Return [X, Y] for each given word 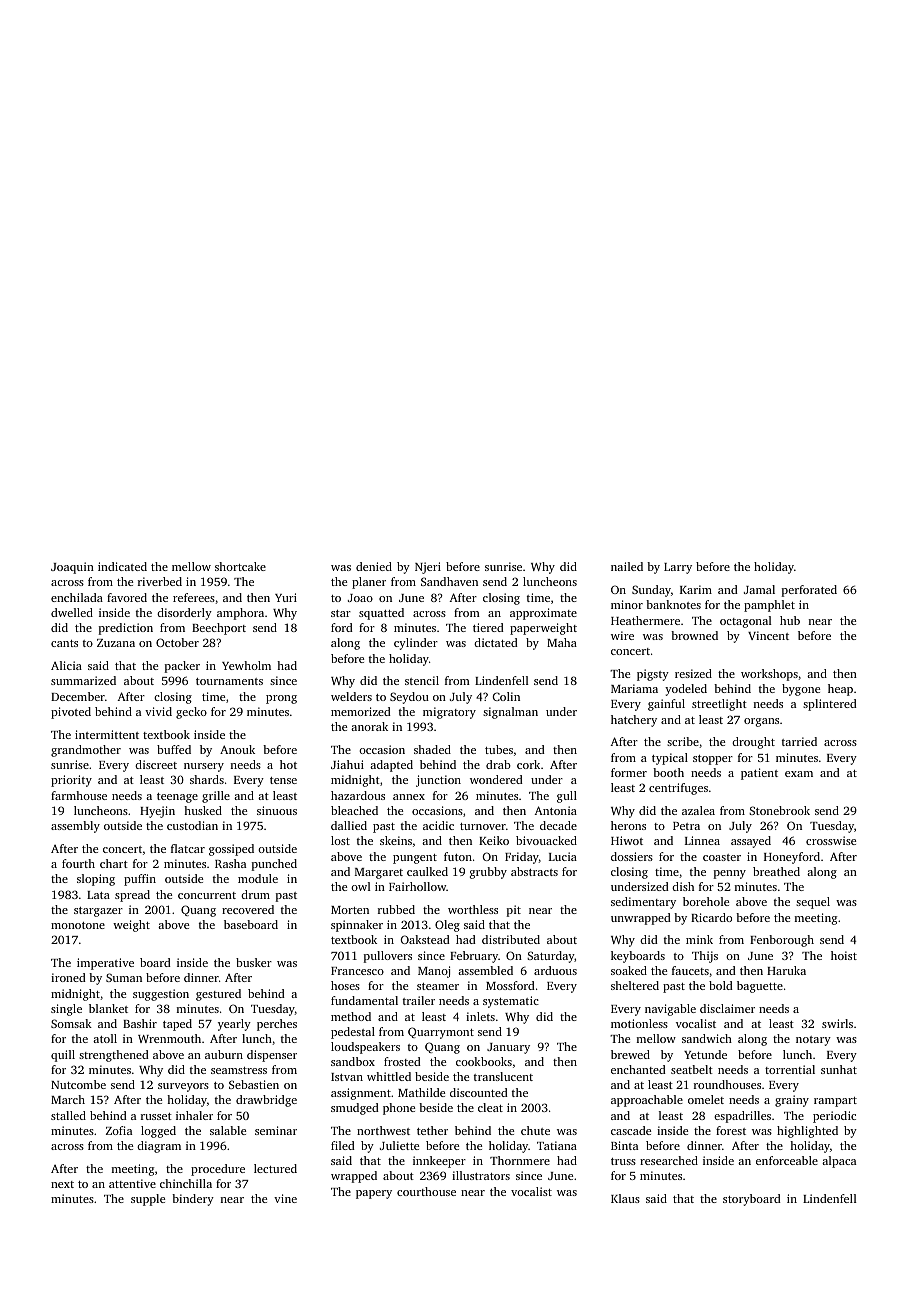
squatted [381, 614]
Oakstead [425, 939]
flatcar [188, 848]
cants [64, 643]
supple [148, 1200]
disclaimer [727, 1008]
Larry [678, 568]
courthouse [426, 1191]
